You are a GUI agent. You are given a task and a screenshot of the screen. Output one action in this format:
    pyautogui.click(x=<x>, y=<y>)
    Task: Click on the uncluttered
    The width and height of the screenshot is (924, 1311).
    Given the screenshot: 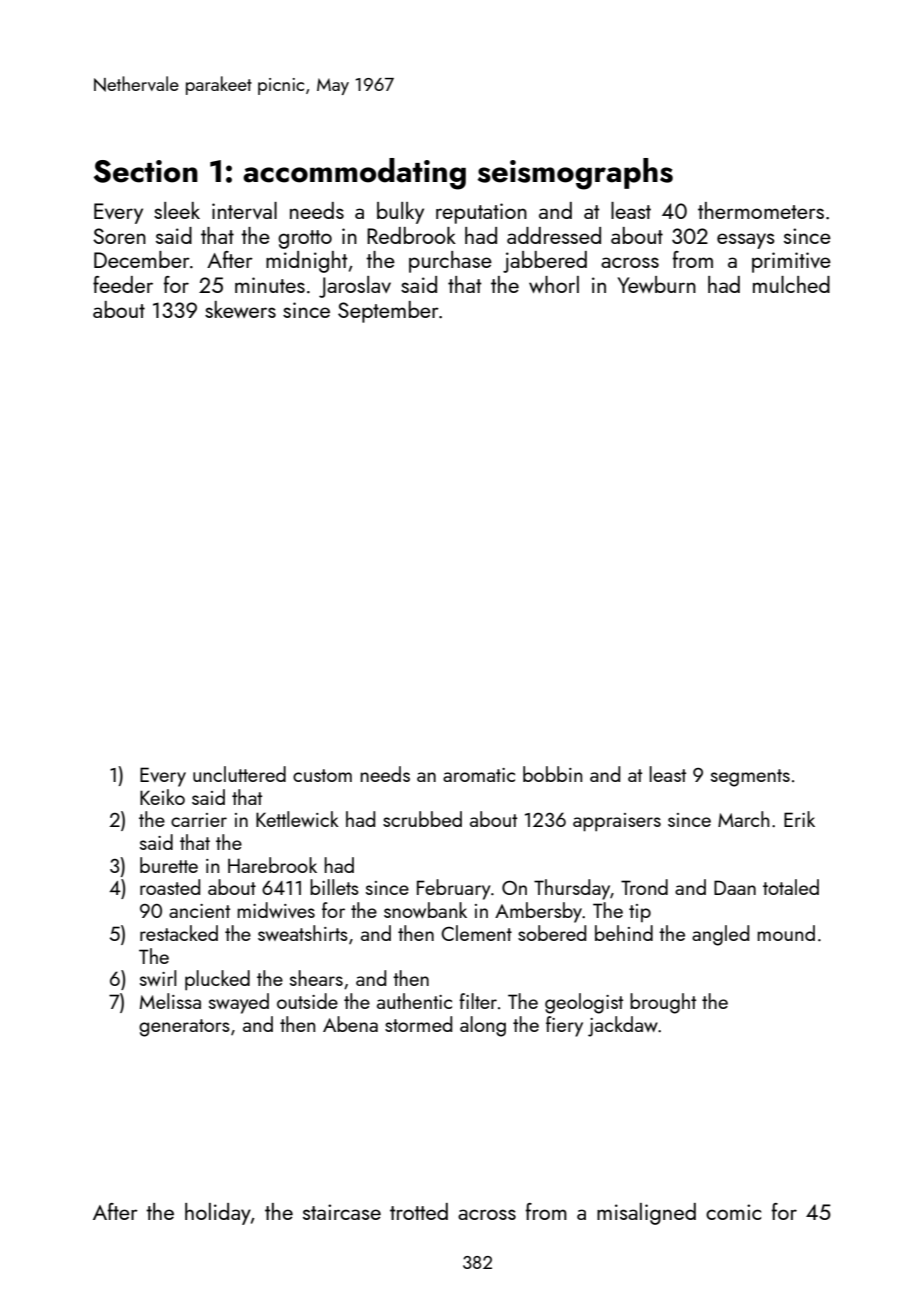 What is the action you would take?
    pyautogui.click(x=239, y=774)
